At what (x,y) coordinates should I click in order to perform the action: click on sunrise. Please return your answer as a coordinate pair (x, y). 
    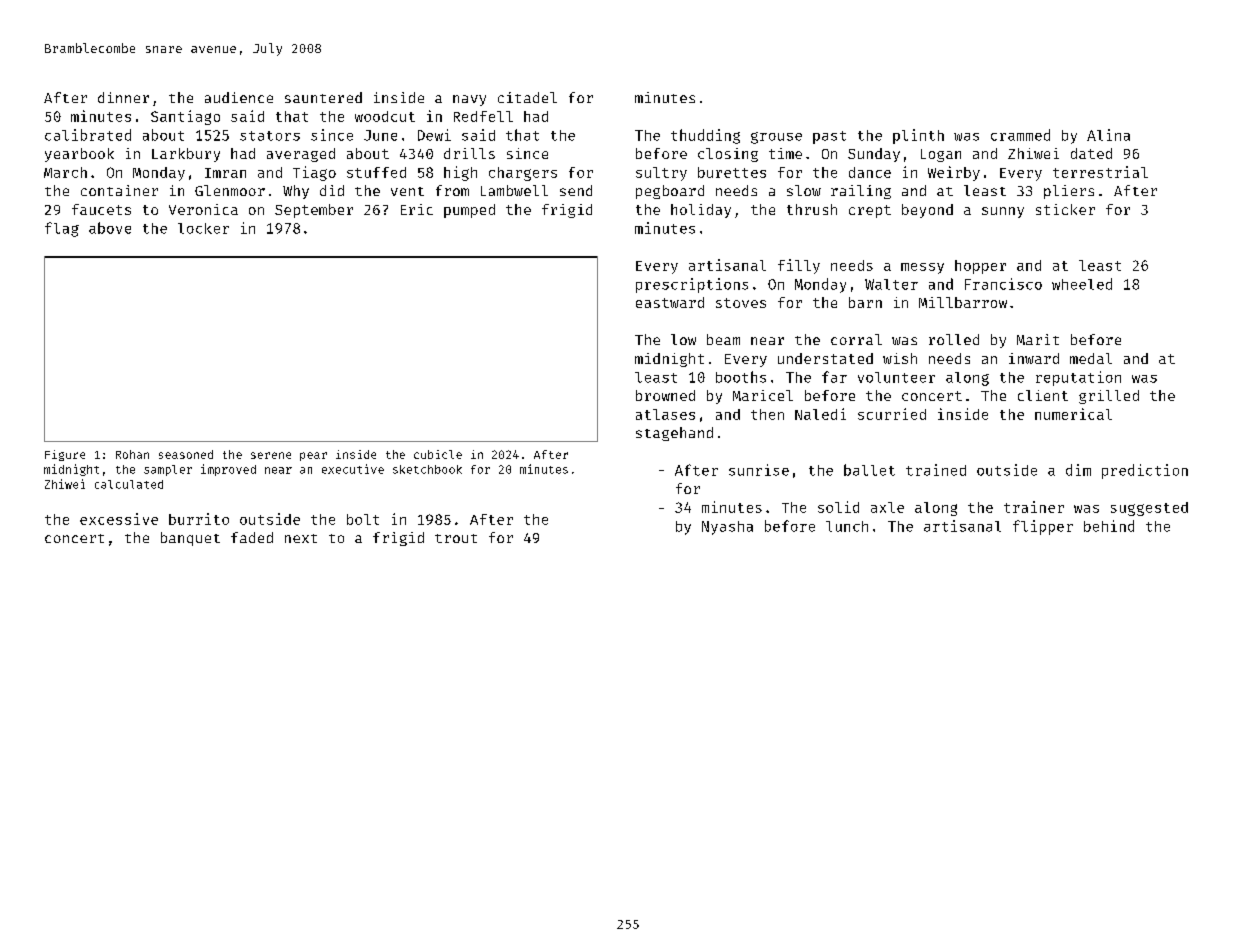
    Looking at the image, I should click on (759, 470).
